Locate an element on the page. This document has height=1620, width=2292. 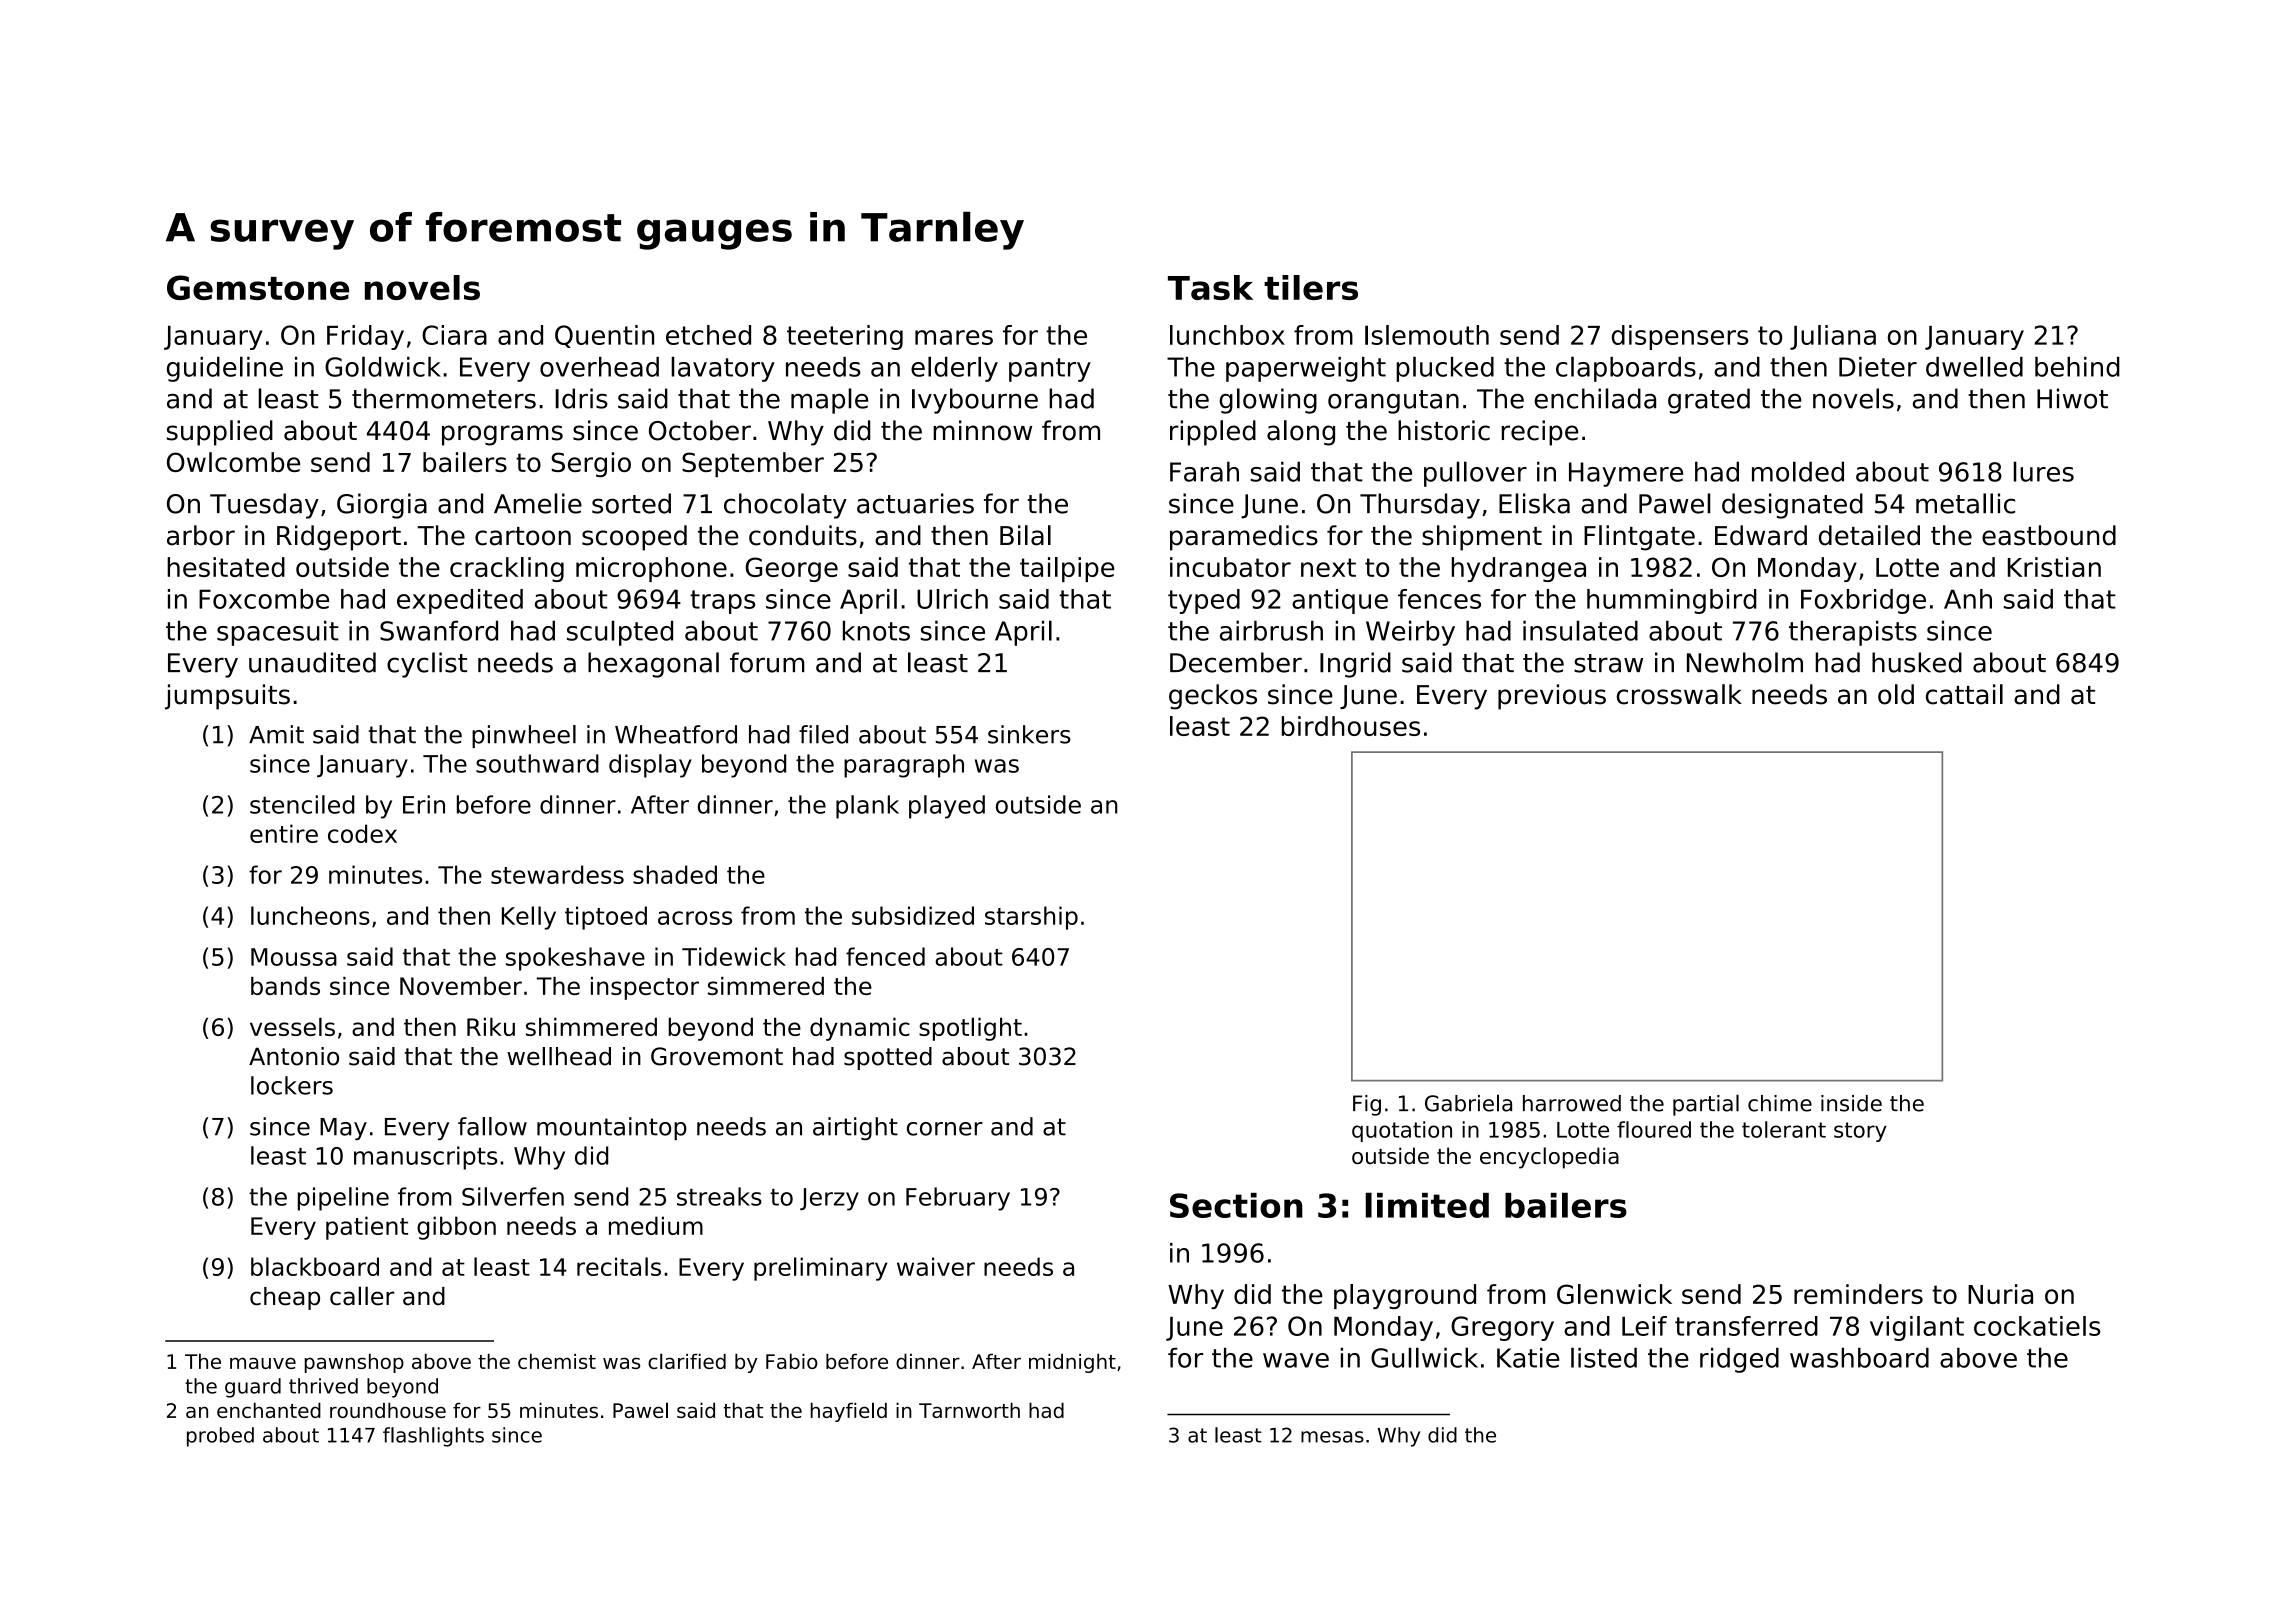
Gemstone is located at coordinates (258, 287).
